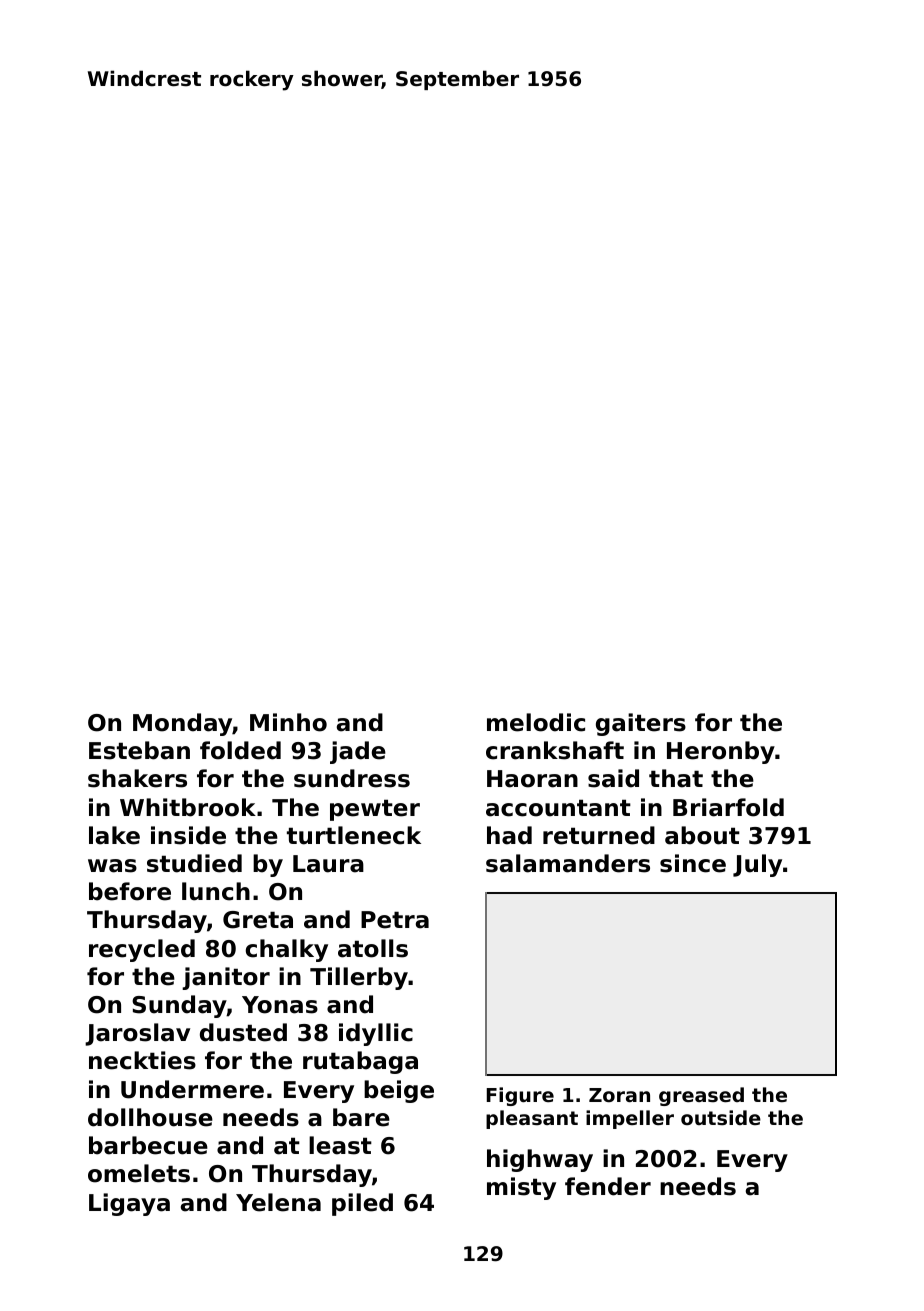  Describe the element at coordinates (693, 863) in the screenshot. I see `since` at that location.
